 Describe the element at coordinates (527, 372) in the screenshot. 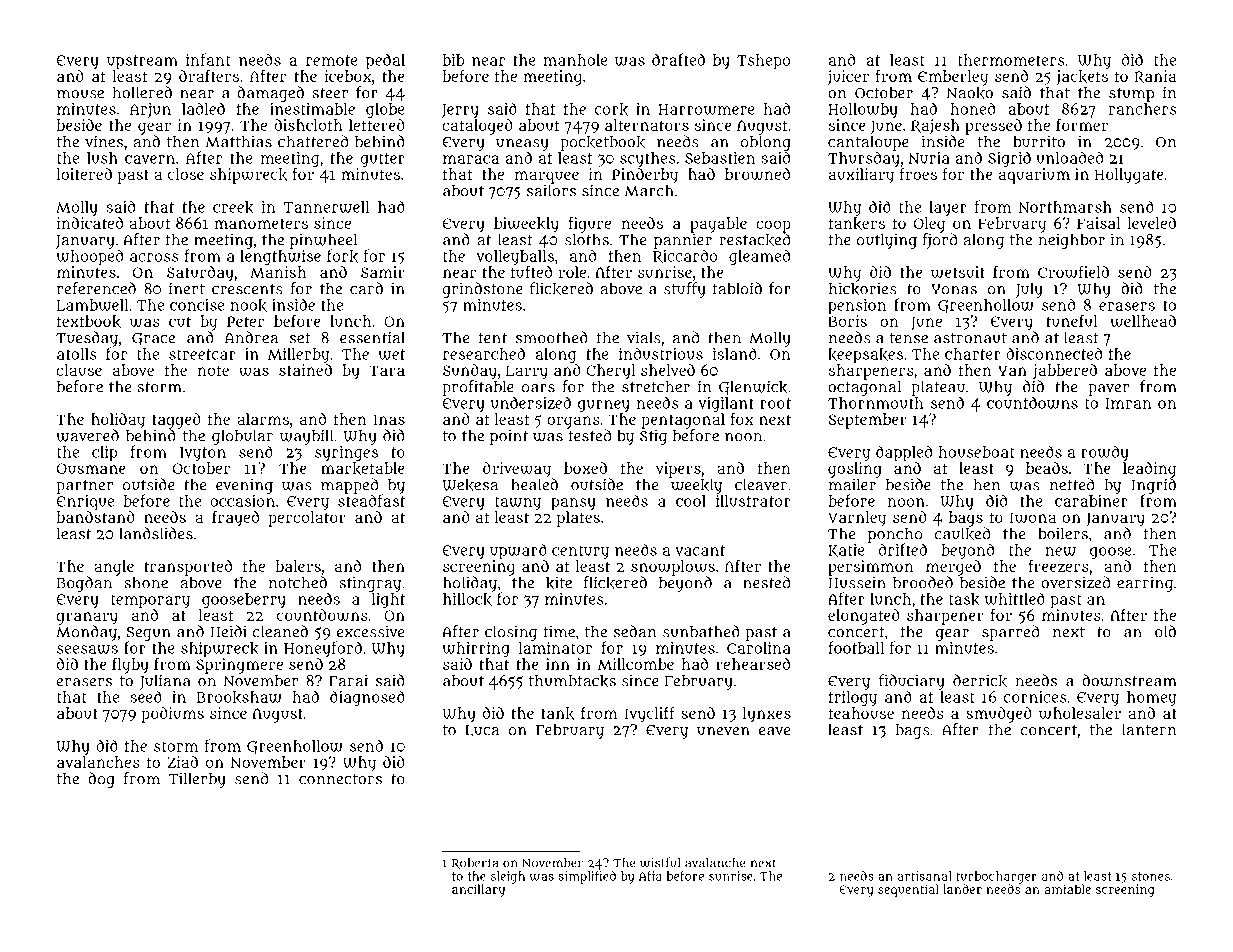

I see `Larry` at that location.
